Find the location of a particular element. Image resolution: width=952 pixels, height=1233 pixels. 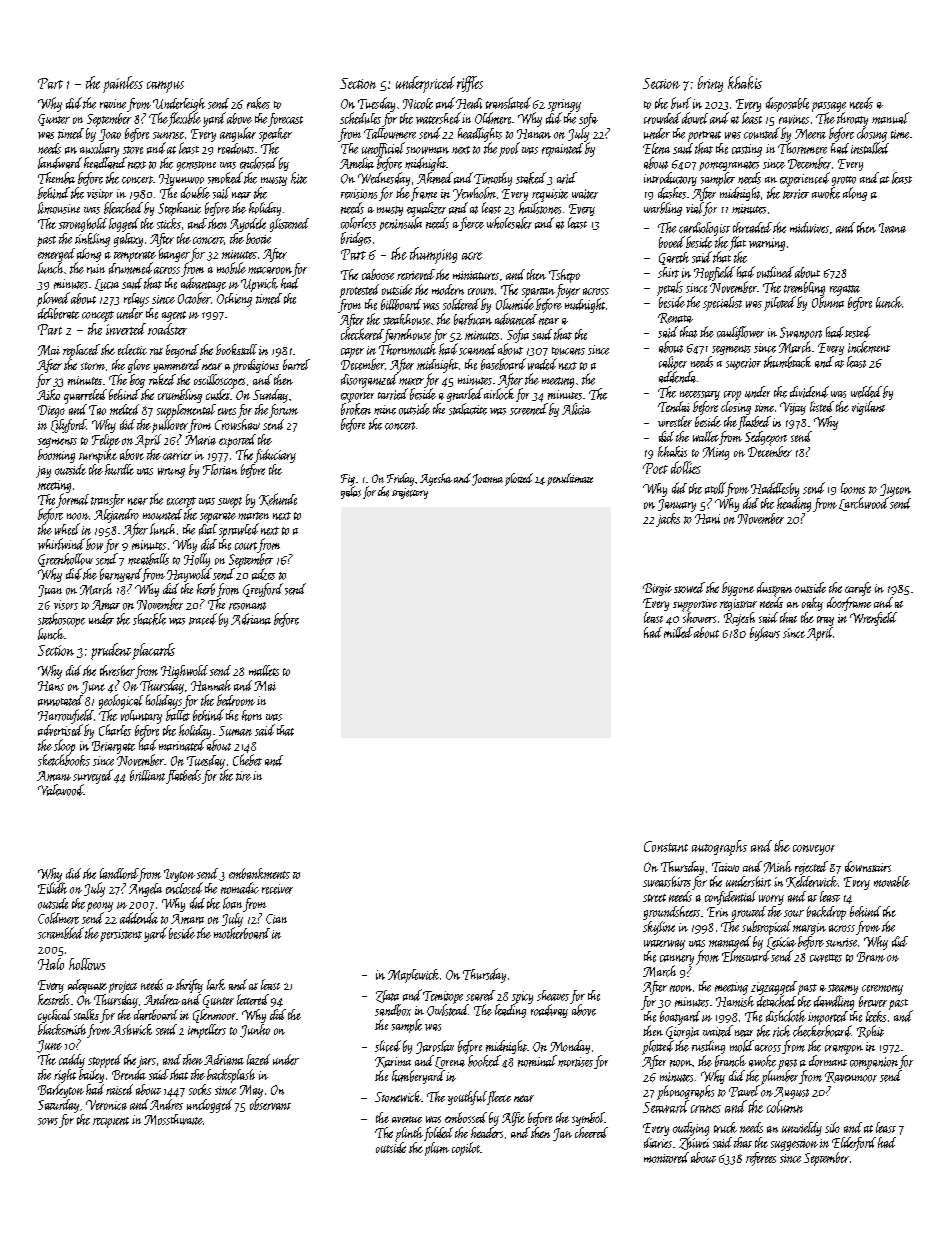

Maplewick is located at coordinates (413, 976).
